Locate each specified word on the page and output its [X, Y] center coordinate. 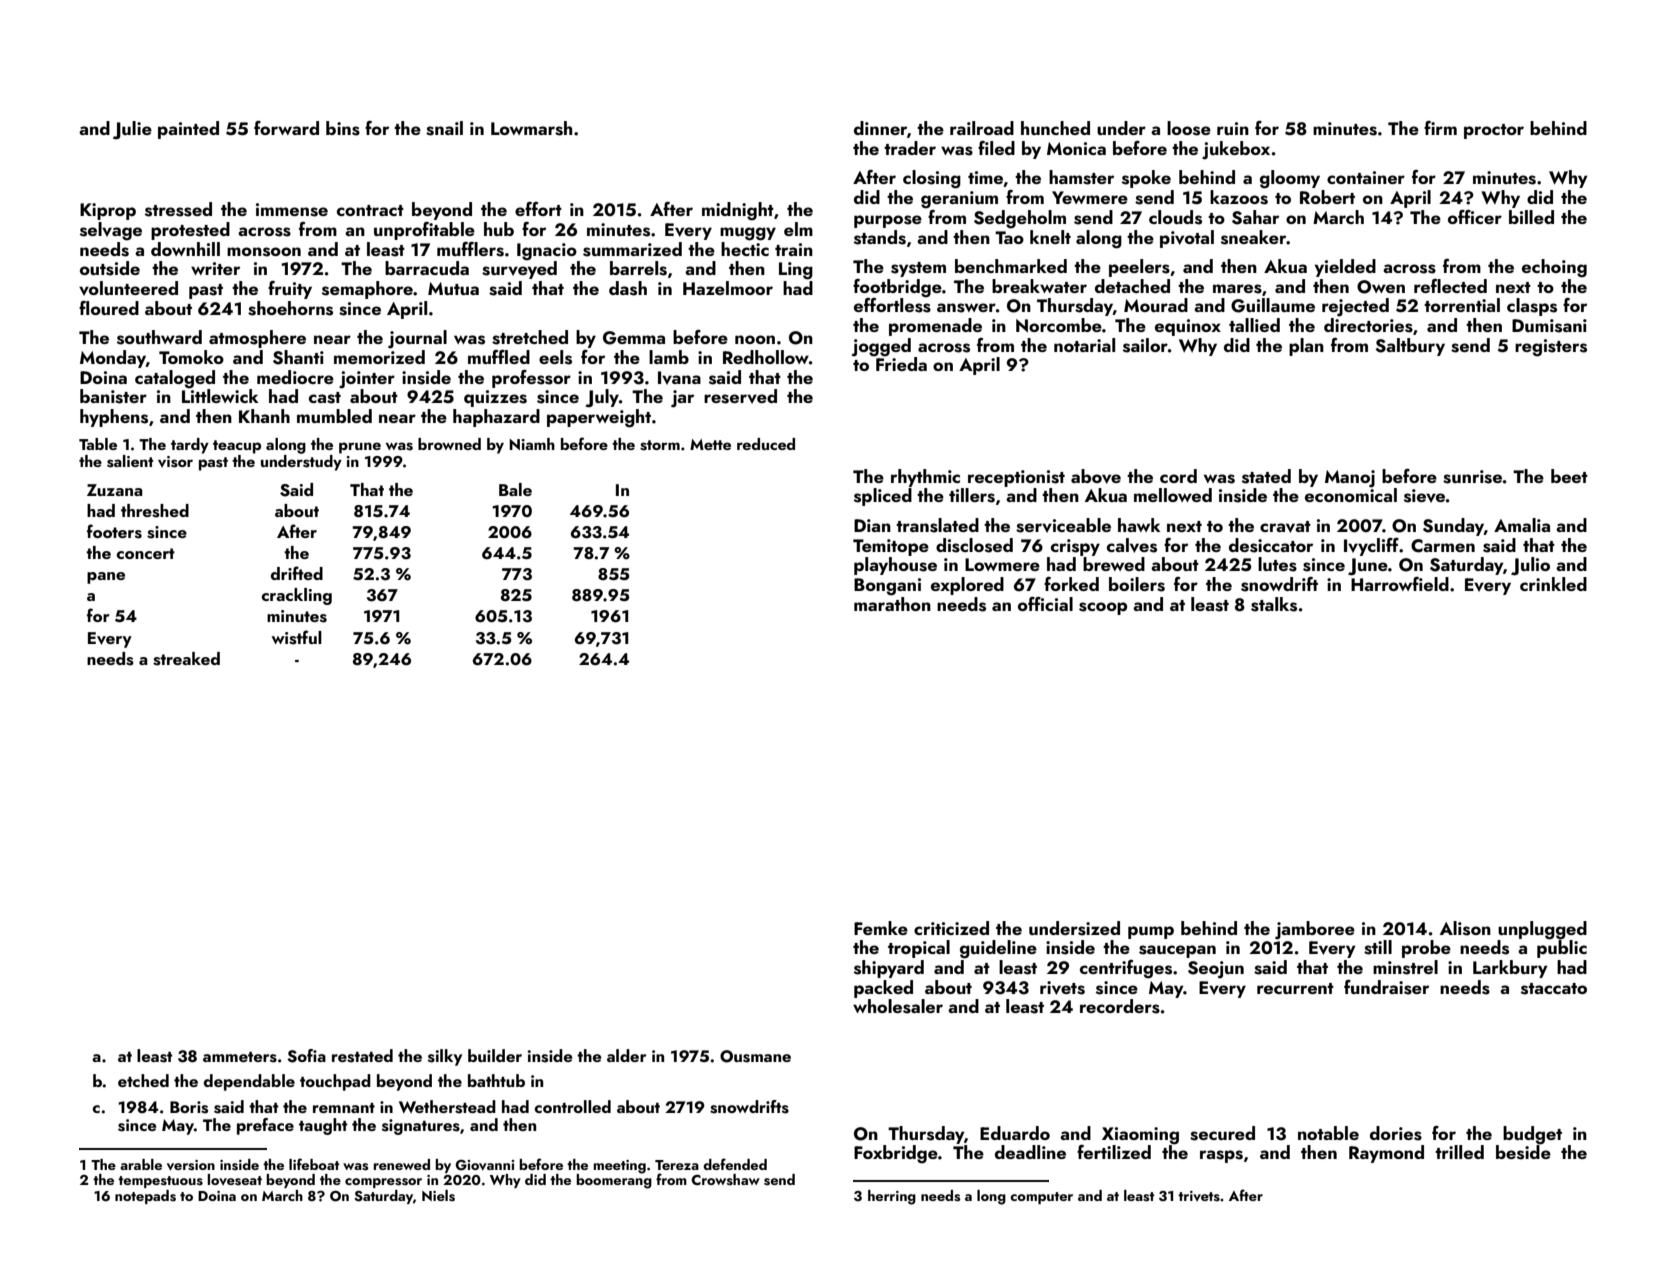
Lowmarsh [531, 128]
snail [444, 128]
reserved [740, 396]
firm [1440, 128]
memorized [379, 357]
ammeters [240, 1057]
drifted [297, 573]
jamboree [1315, 930]
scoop [1103, 608]
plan [1306, 347]
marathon [892, 604]
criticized [951, 928]
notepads [145, 1197]
